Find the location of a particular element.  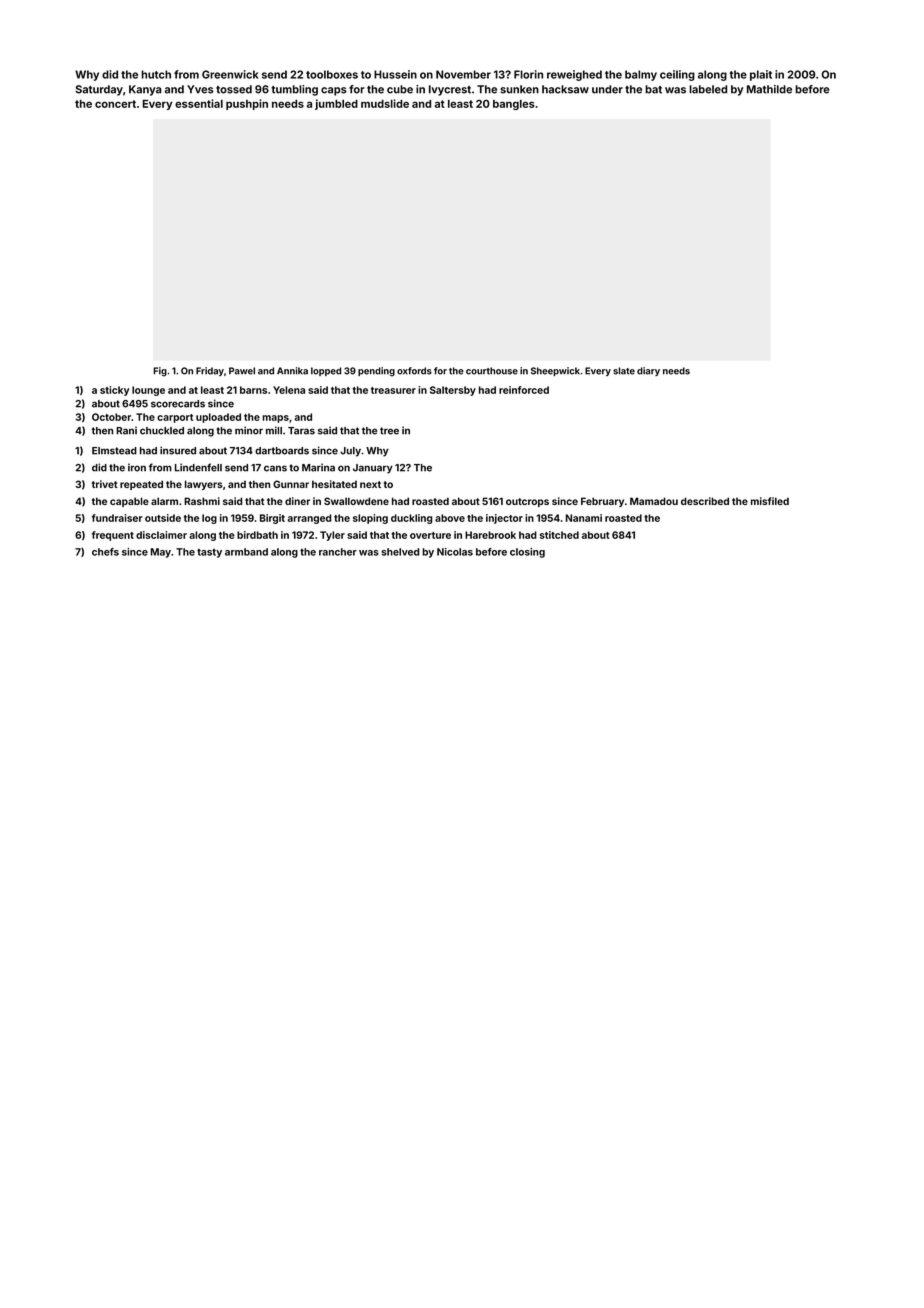

shelved is located at coordinates (400, 552).
